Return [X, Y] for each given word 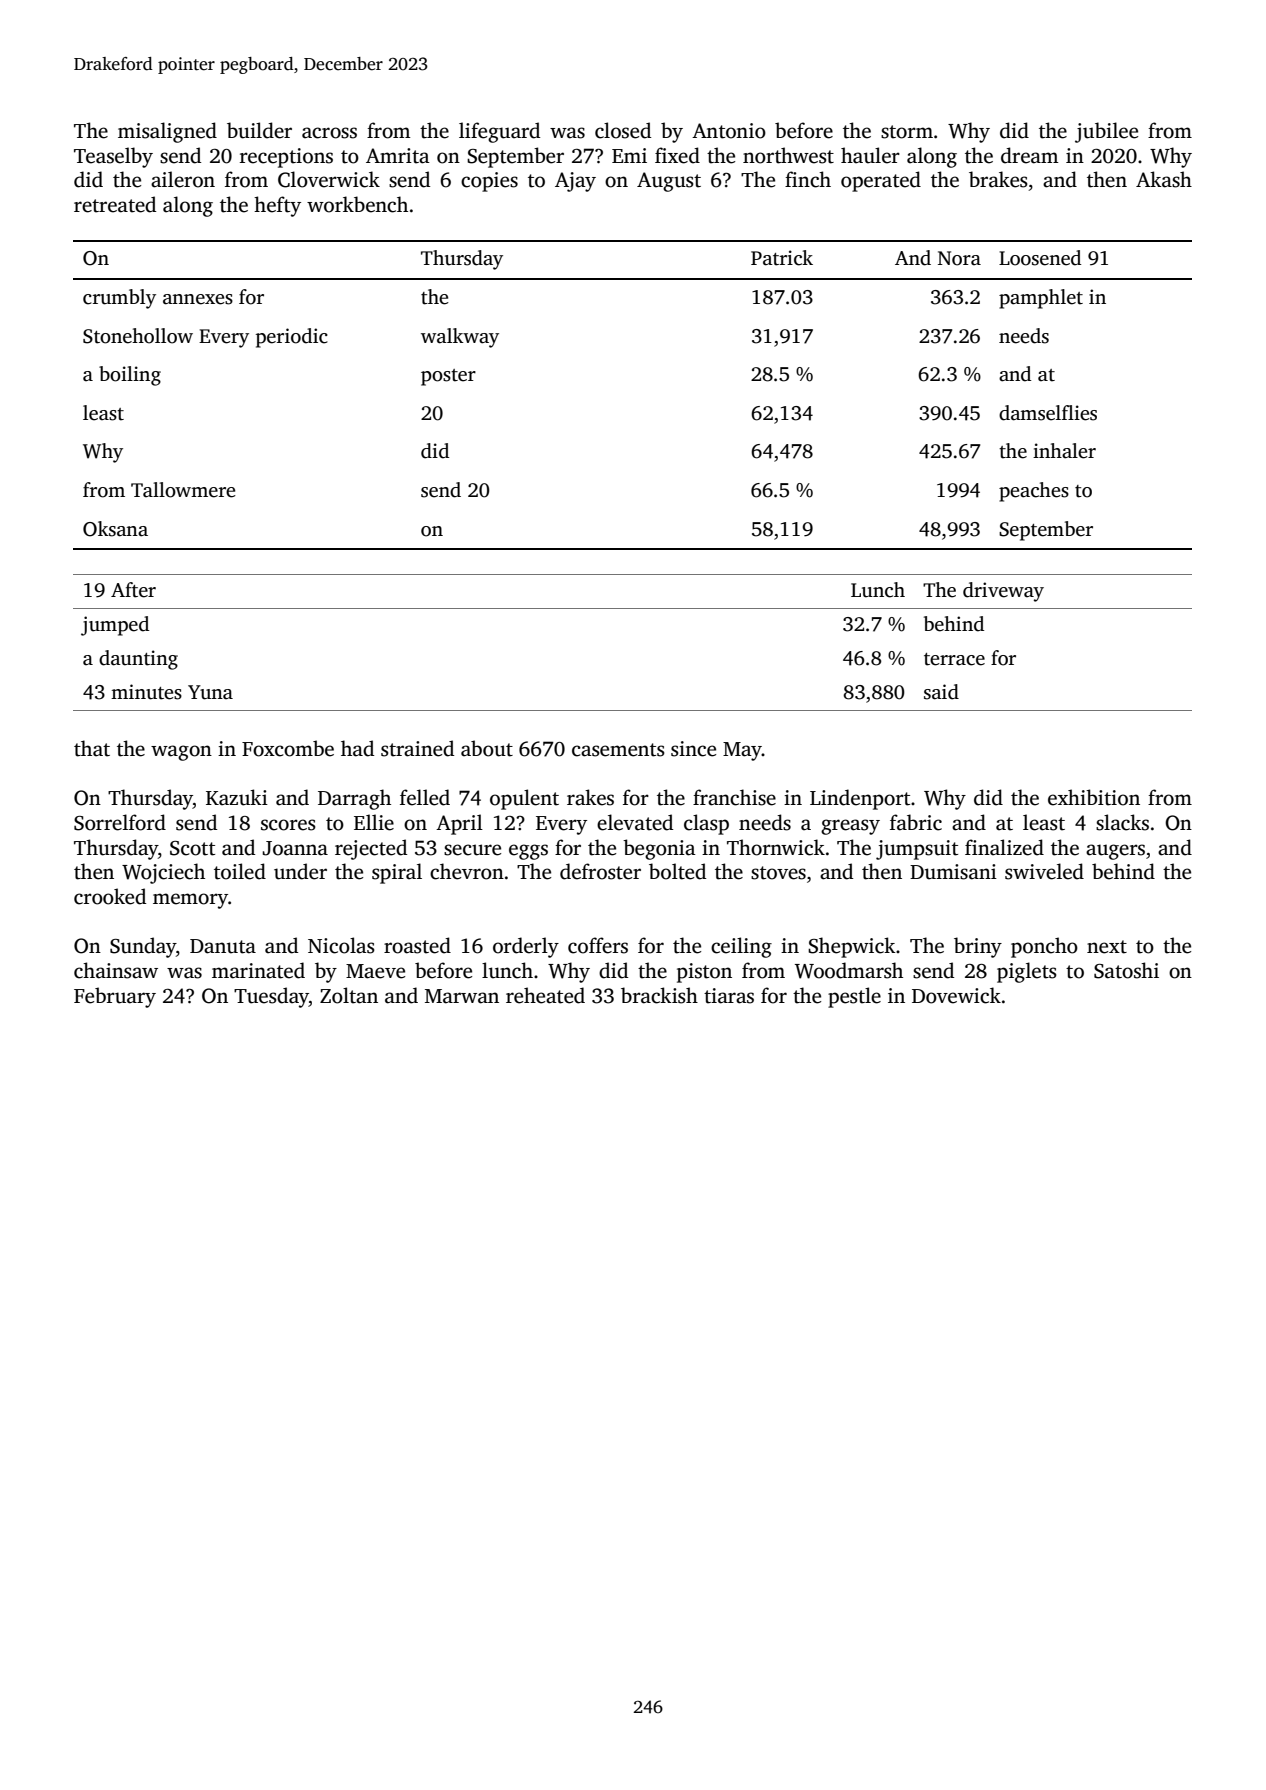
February [115, 997]
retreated [115, 204]
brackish [659, 995]
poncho [1044, 947]
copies [489, 182]
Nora [959, 258]
